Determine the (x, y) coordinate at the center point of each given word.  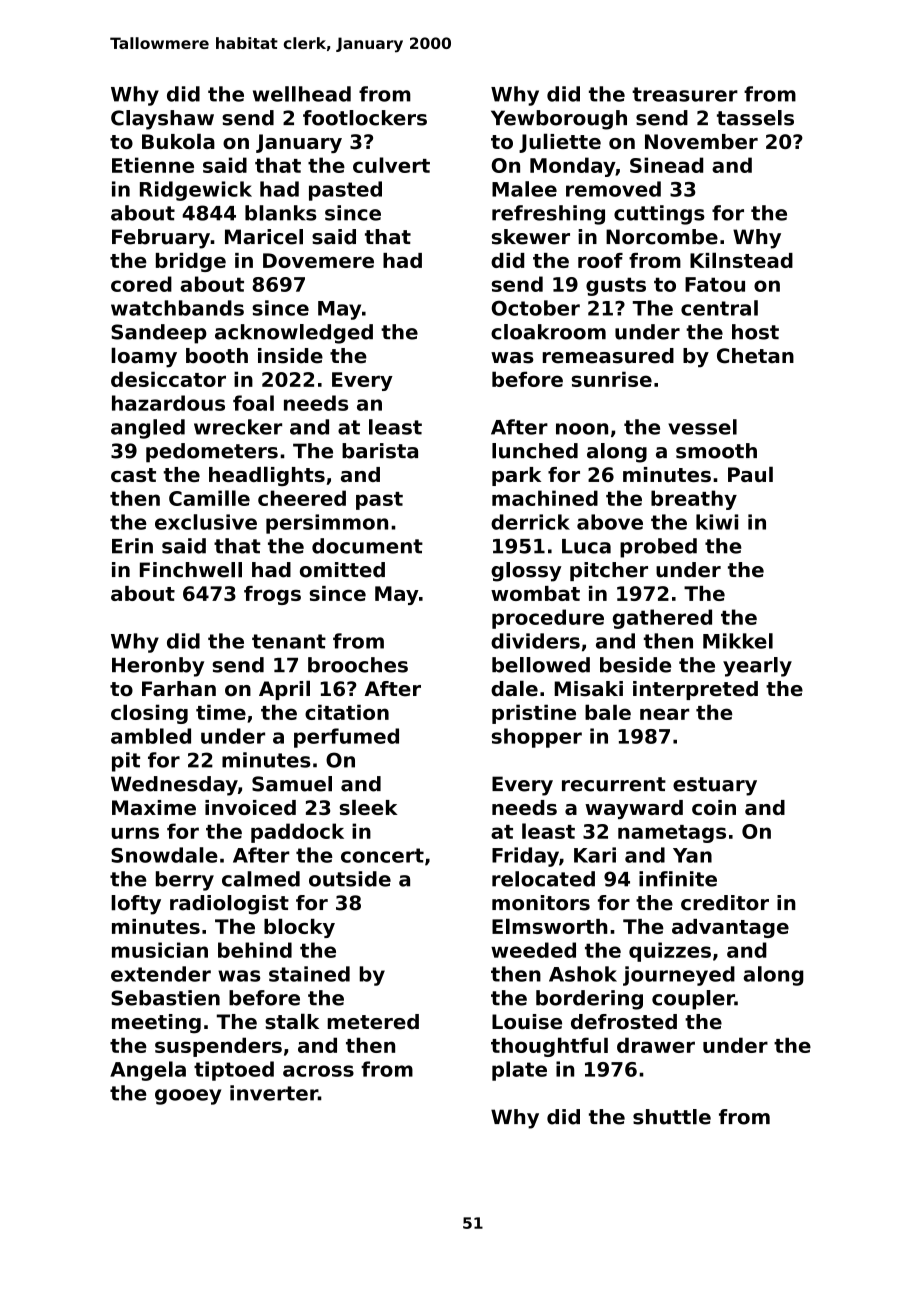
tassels (755, 118)
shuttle (672, 1117)
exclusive (206, 522)
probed (658, 548)
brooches (358, 665)
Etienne (153, 165)
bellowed (541, 665)
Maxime (154, 807)
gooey (188, 1097)
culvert (391, 165)
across (318, 1071)
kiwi (717, 522)
